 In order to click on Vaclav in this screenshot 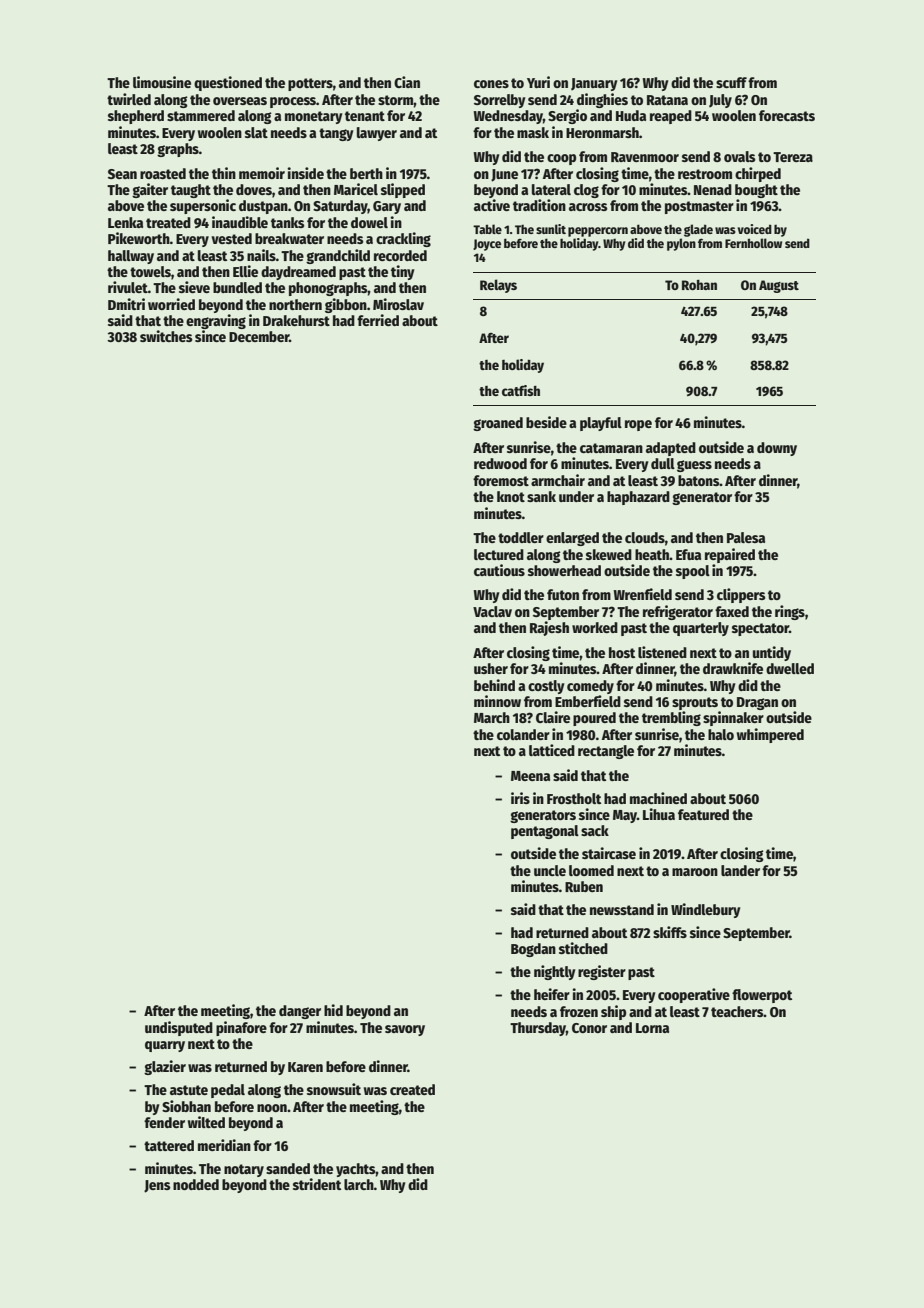, I will do `click(492, 611)`.
